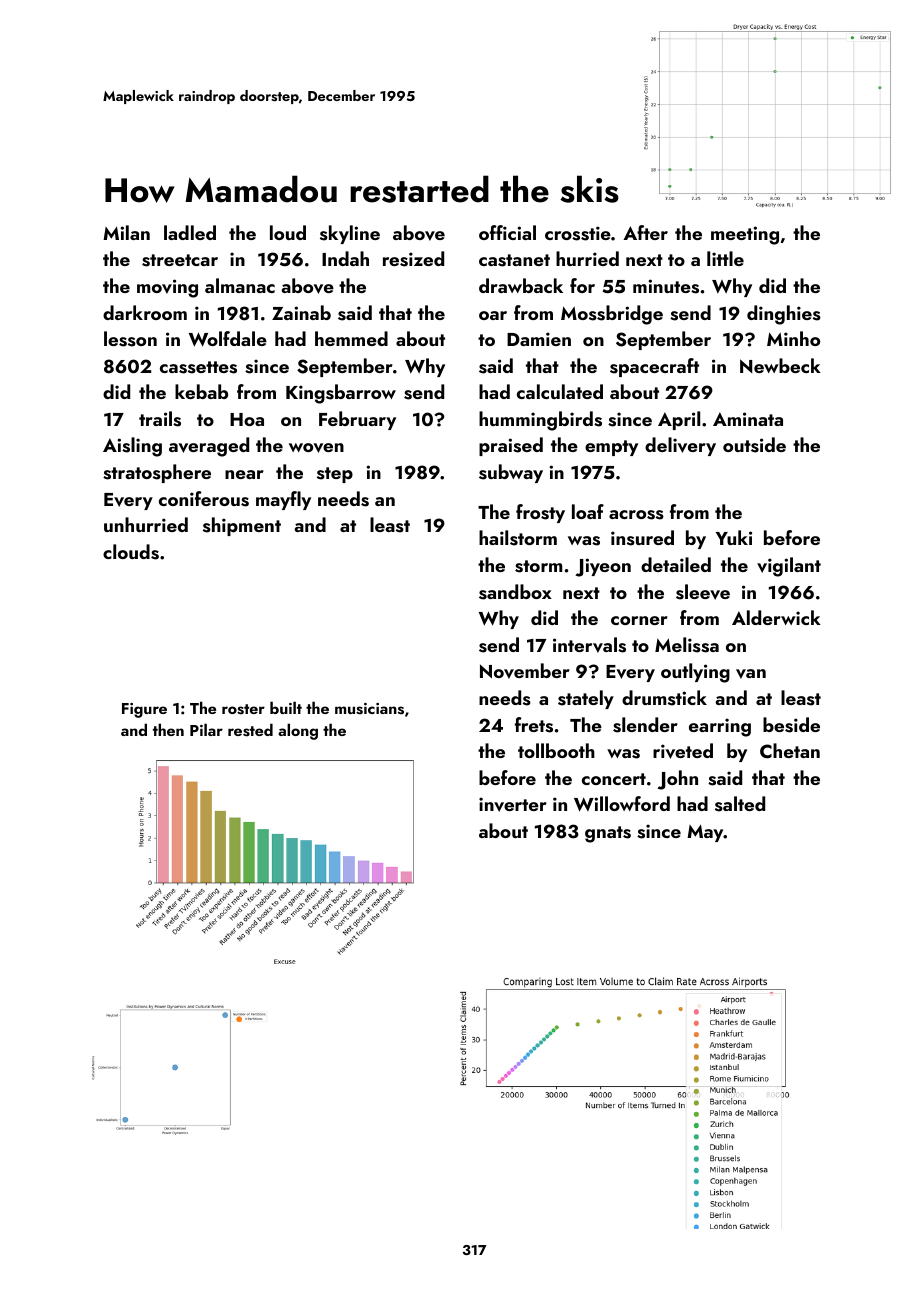  I want to click on frosty, so click(540, 513).
